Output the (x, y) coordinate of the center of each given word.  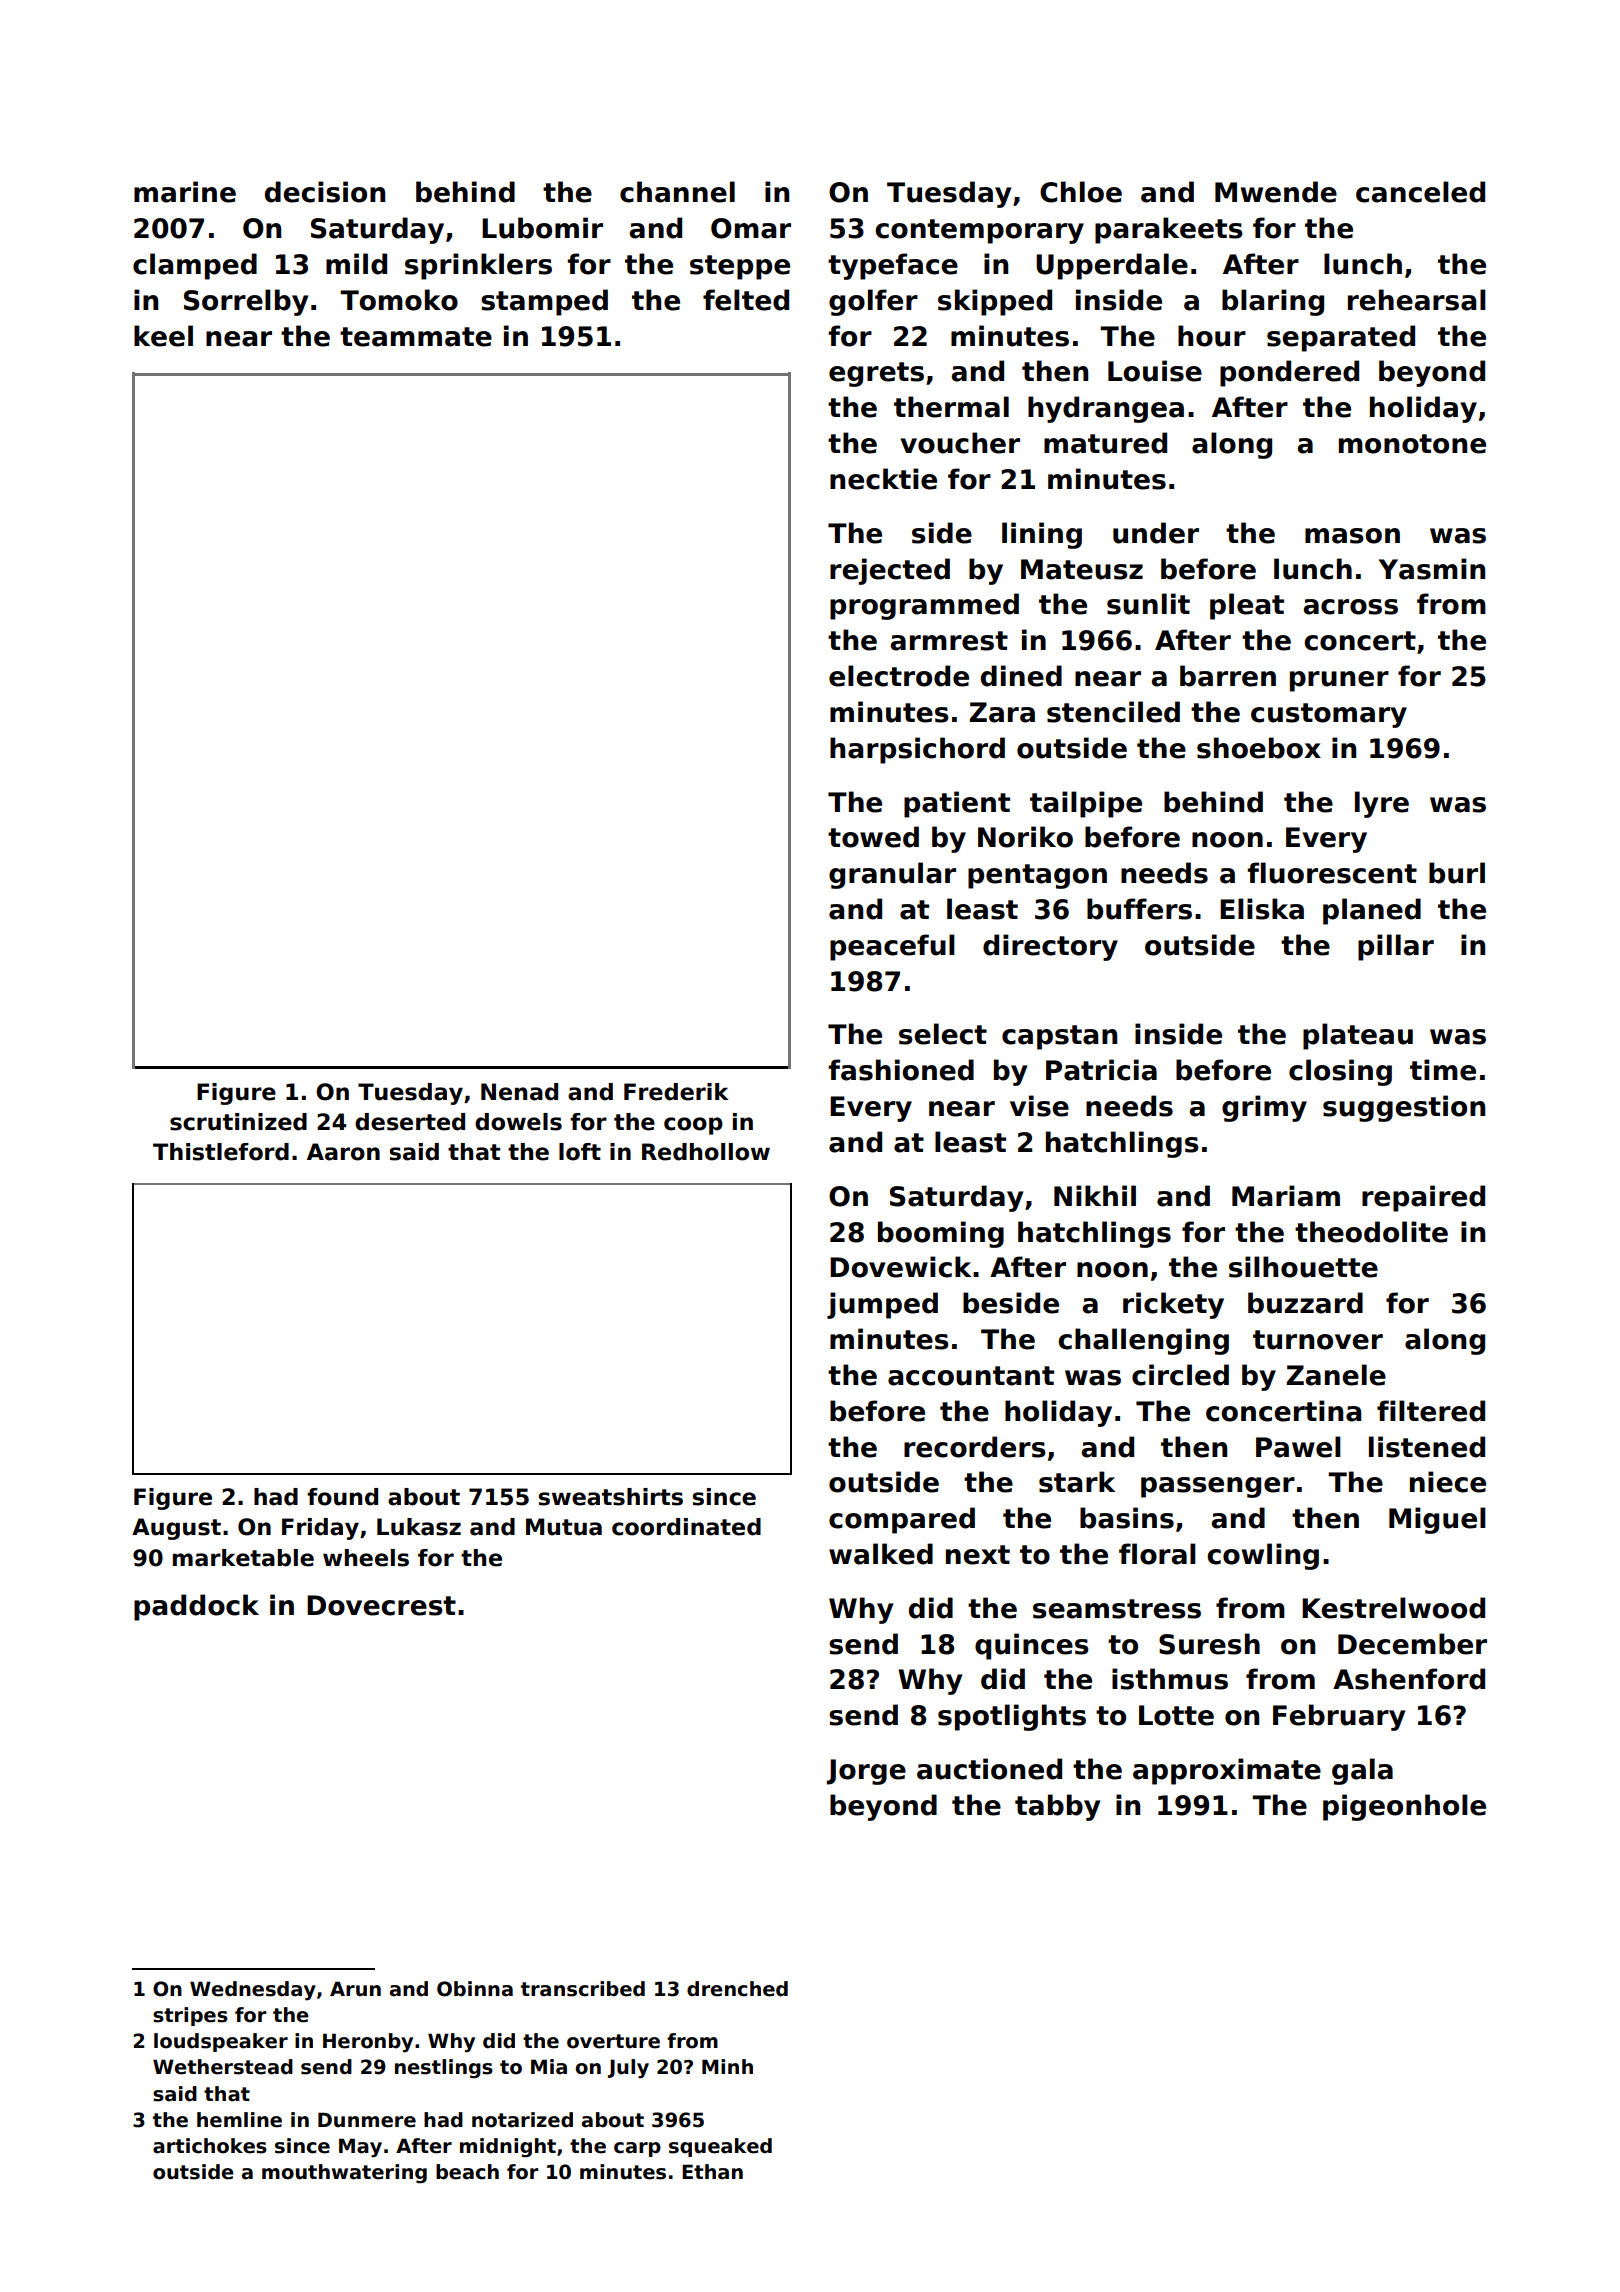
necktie (883, 479)
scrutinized (238, 1122)
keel (163, 336)
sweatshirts (611, 1497)
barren (1228, 676)
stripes (190, 2016)
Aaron (343, 1152)
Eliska (1262, 909)
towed (873, 837)
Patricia (1101, 1070)
